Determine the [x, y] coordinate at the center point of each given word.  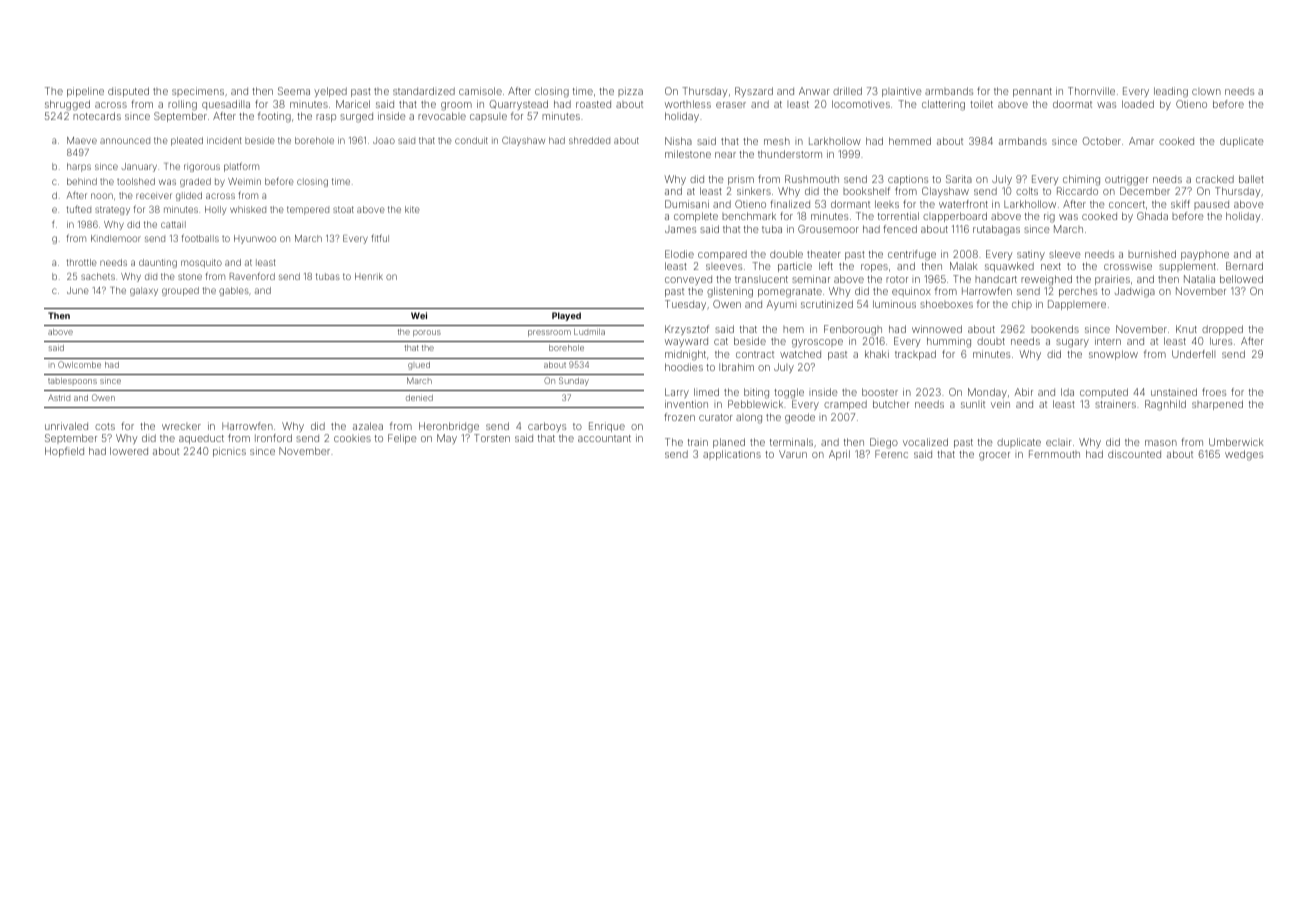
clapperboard [955, 217]
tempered [308, 210]
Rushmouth [812, 179]
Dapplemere [1077, 305]
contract [755, 354]
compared [722, 255]
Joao [384, 140]
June [78, 290]
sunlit [973, 404]
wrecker [181, 426]
